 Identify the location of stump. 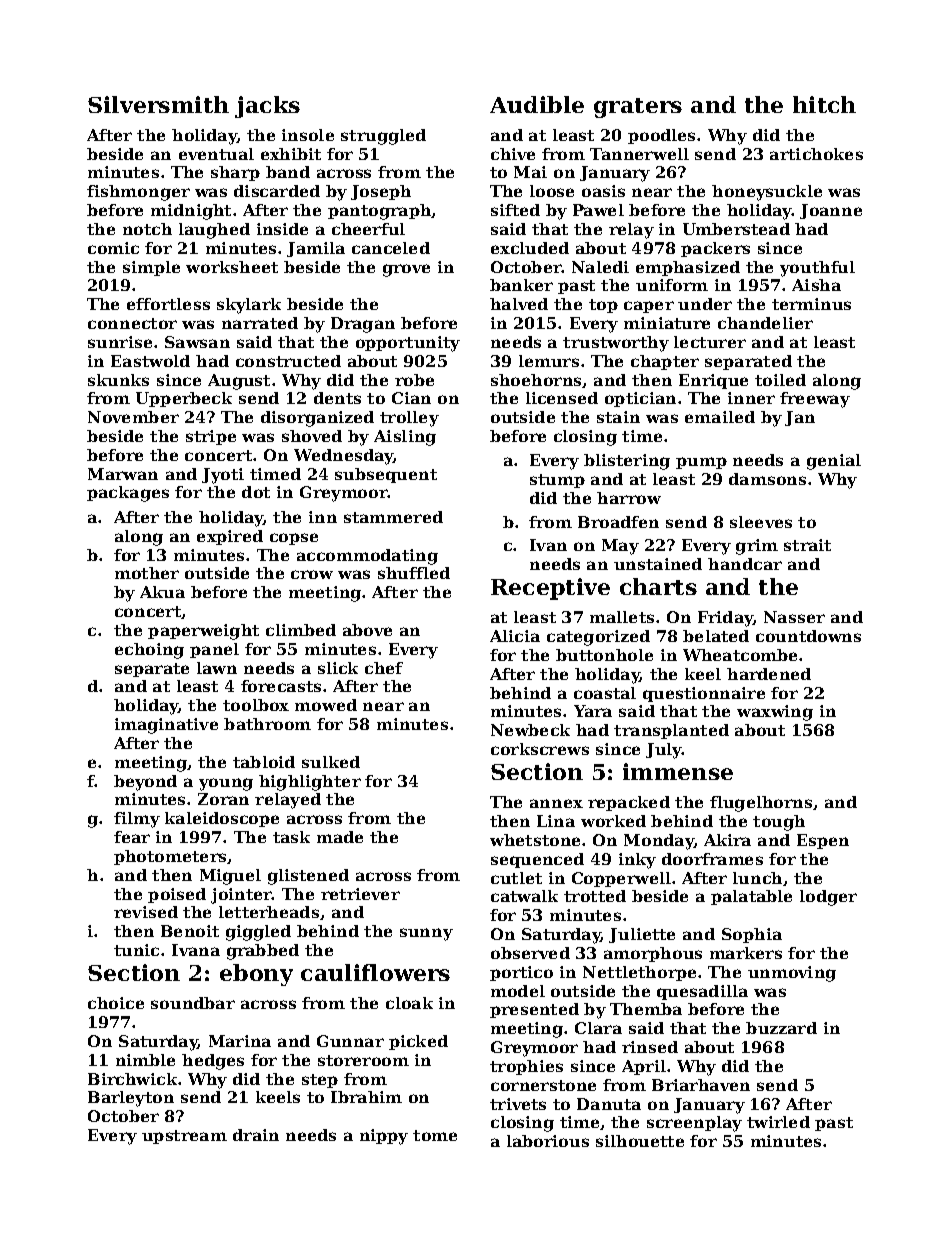
(557, 481).
